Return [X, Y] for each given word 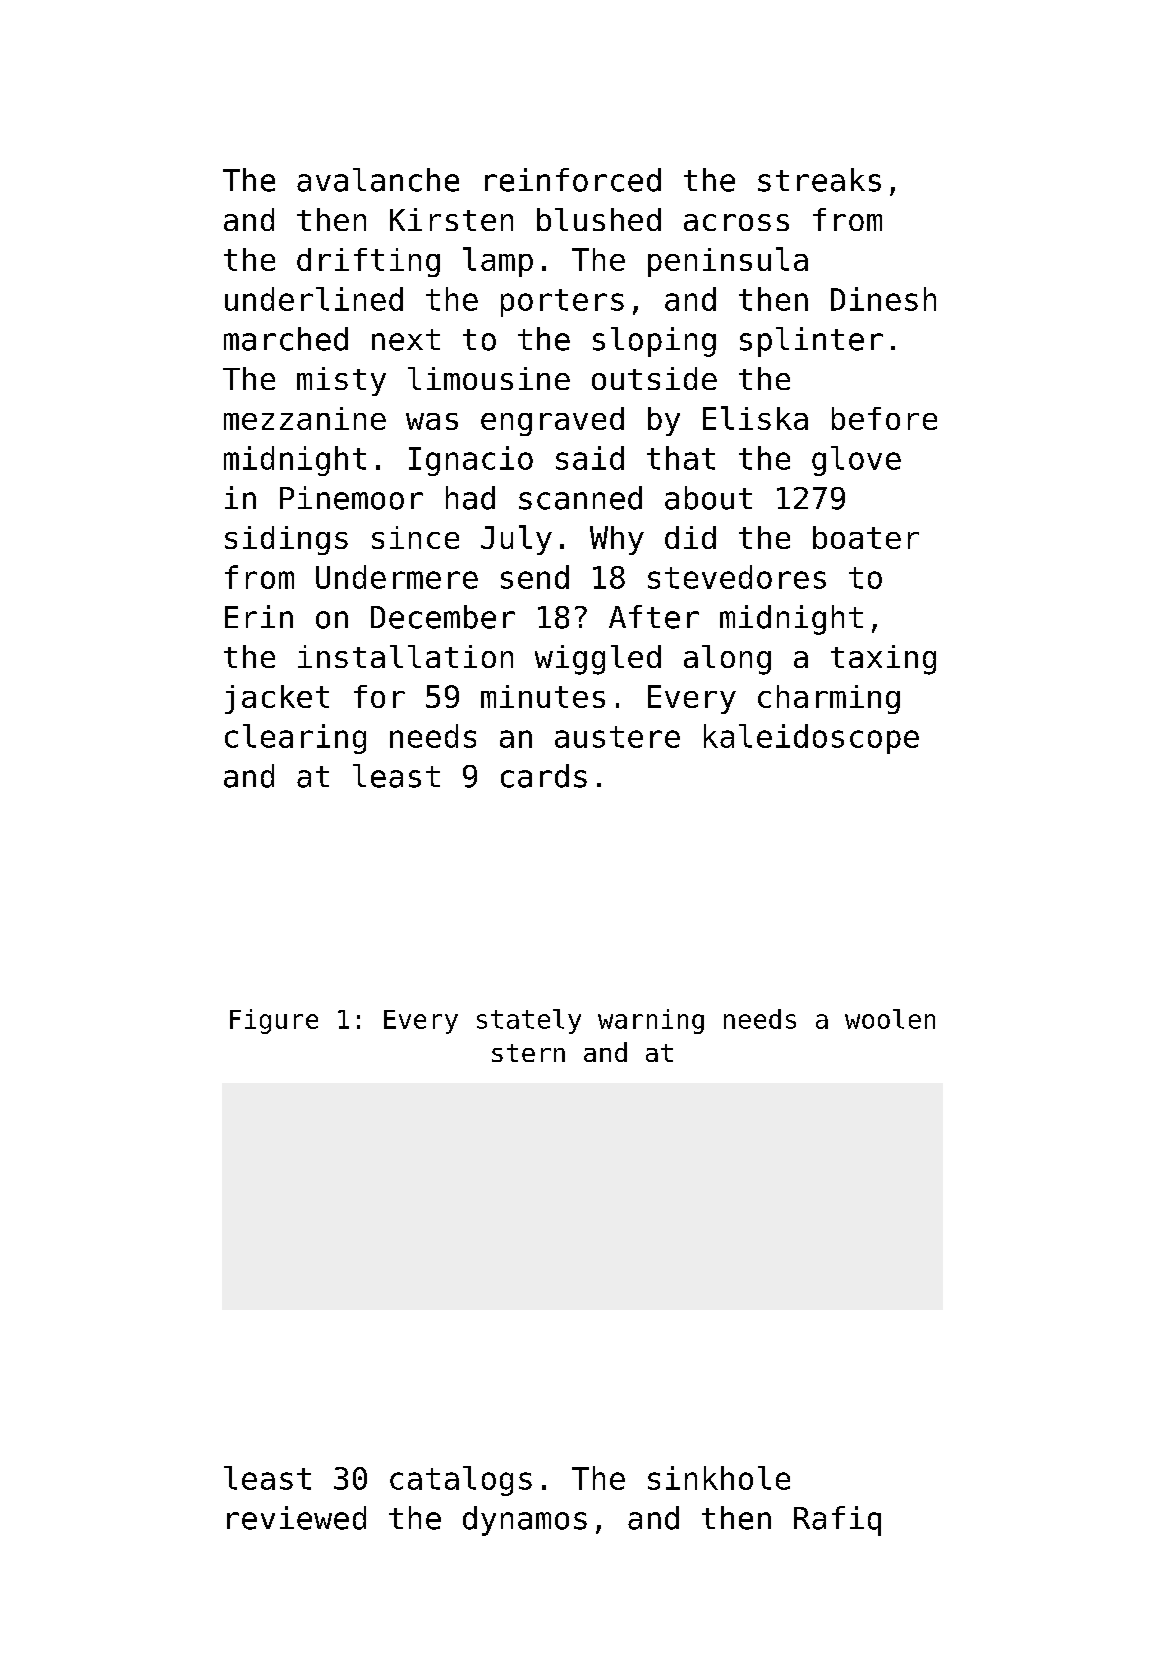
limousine [489, 378]
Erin [259, 616]
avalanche [378, 180]
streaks [819, 180]
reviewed [296, 1518]
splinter [811, 342]
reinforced [573, 180]
